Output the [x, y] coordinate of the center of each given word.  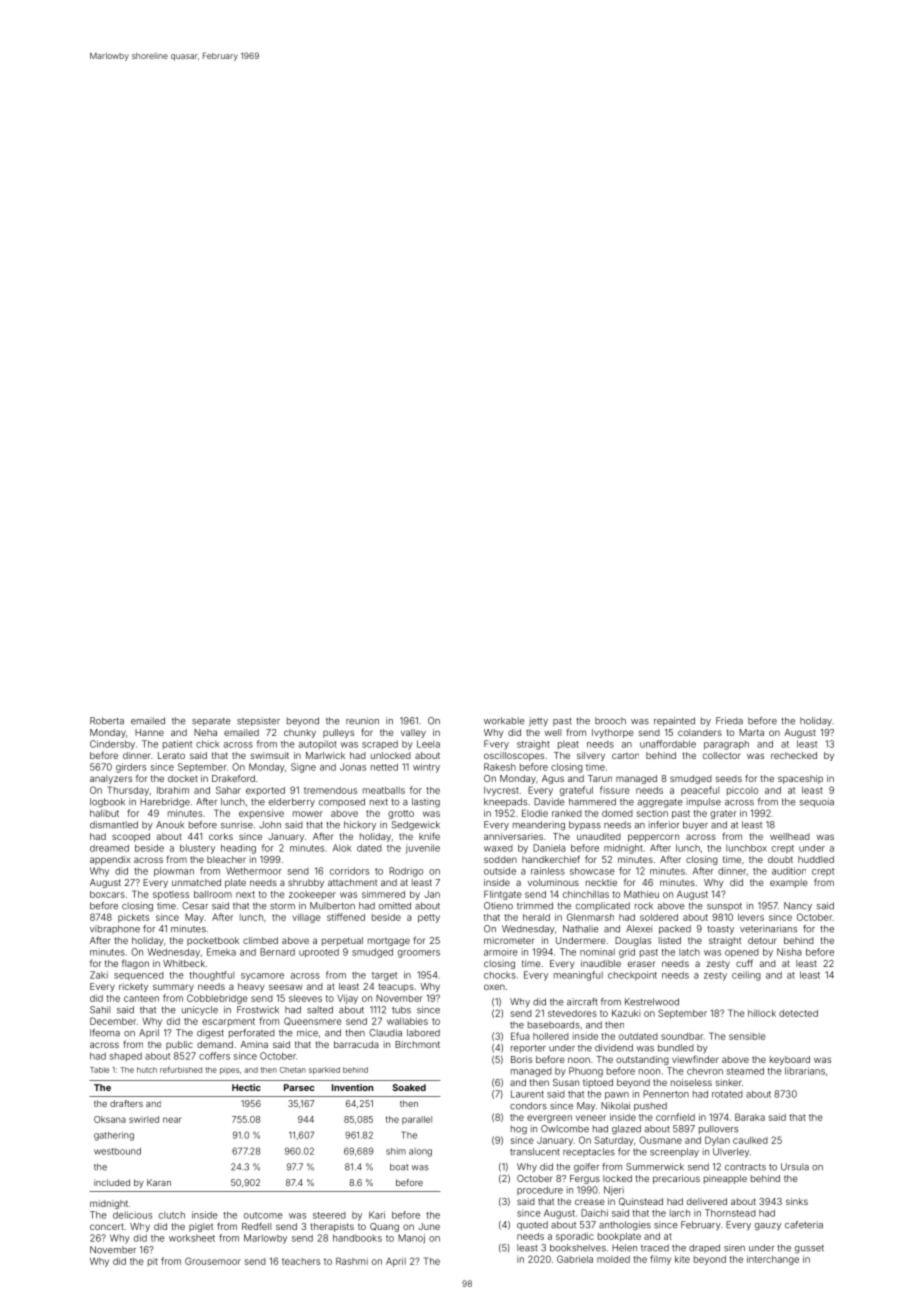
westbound [117, 1151]
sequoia [817, 802]
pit [153, 1262]
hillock [762, 1013]
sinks [797, 1201]
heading [238, 849]
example [789, 883]
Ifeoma [105, 1033]
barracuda [356, 1044]
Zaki [99, 975]
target [384, 976]
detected [798, 1013]
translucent [535, 1152]
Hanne [149, 732]
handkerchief [551, 859]
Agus [553, 779]
